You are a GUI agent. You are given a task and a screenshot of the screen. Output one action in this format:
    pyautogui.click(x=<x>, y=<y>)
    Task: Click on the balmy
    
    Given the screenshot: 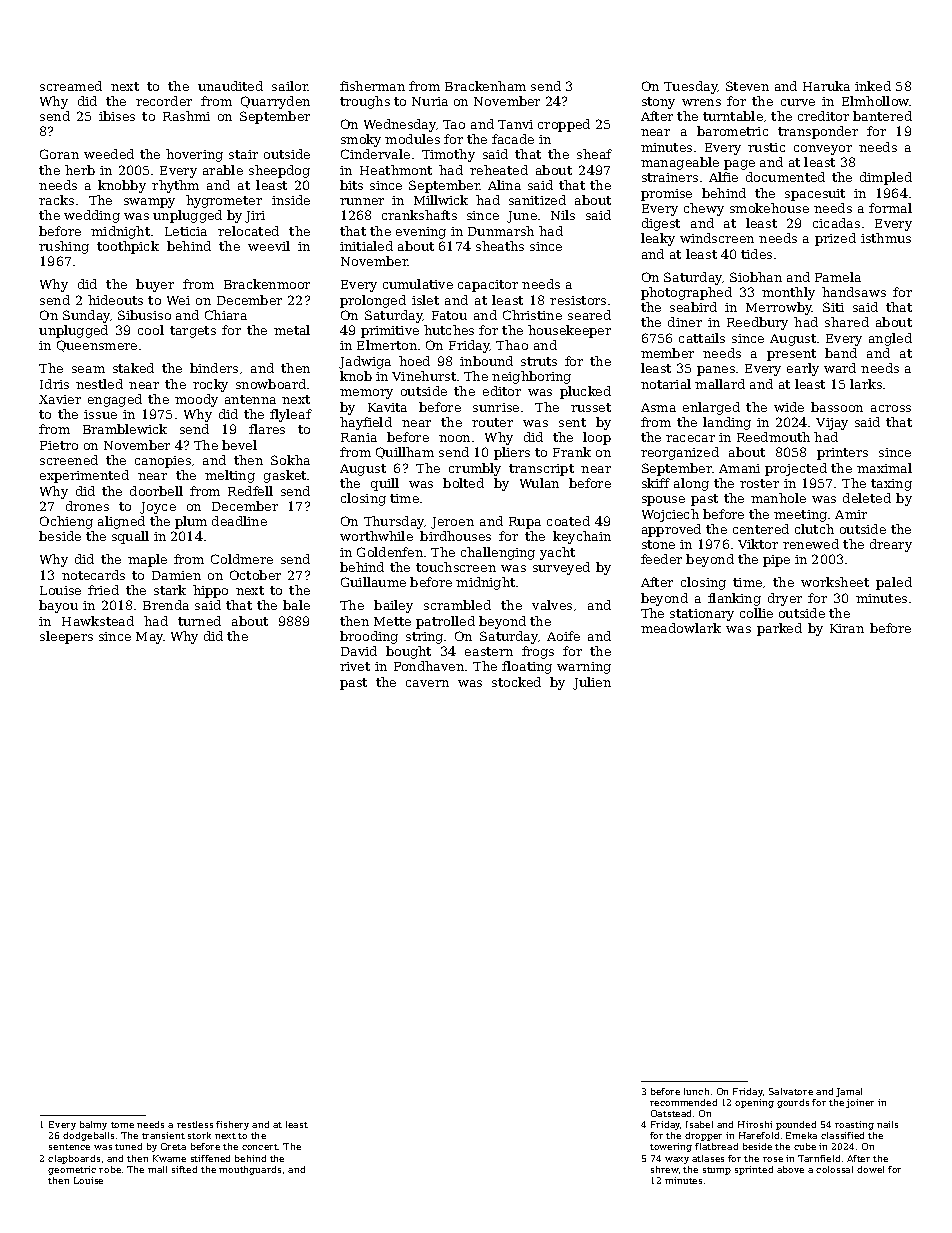 What is the action you would take?
    pyautogui.click(x=93, y=1125)
